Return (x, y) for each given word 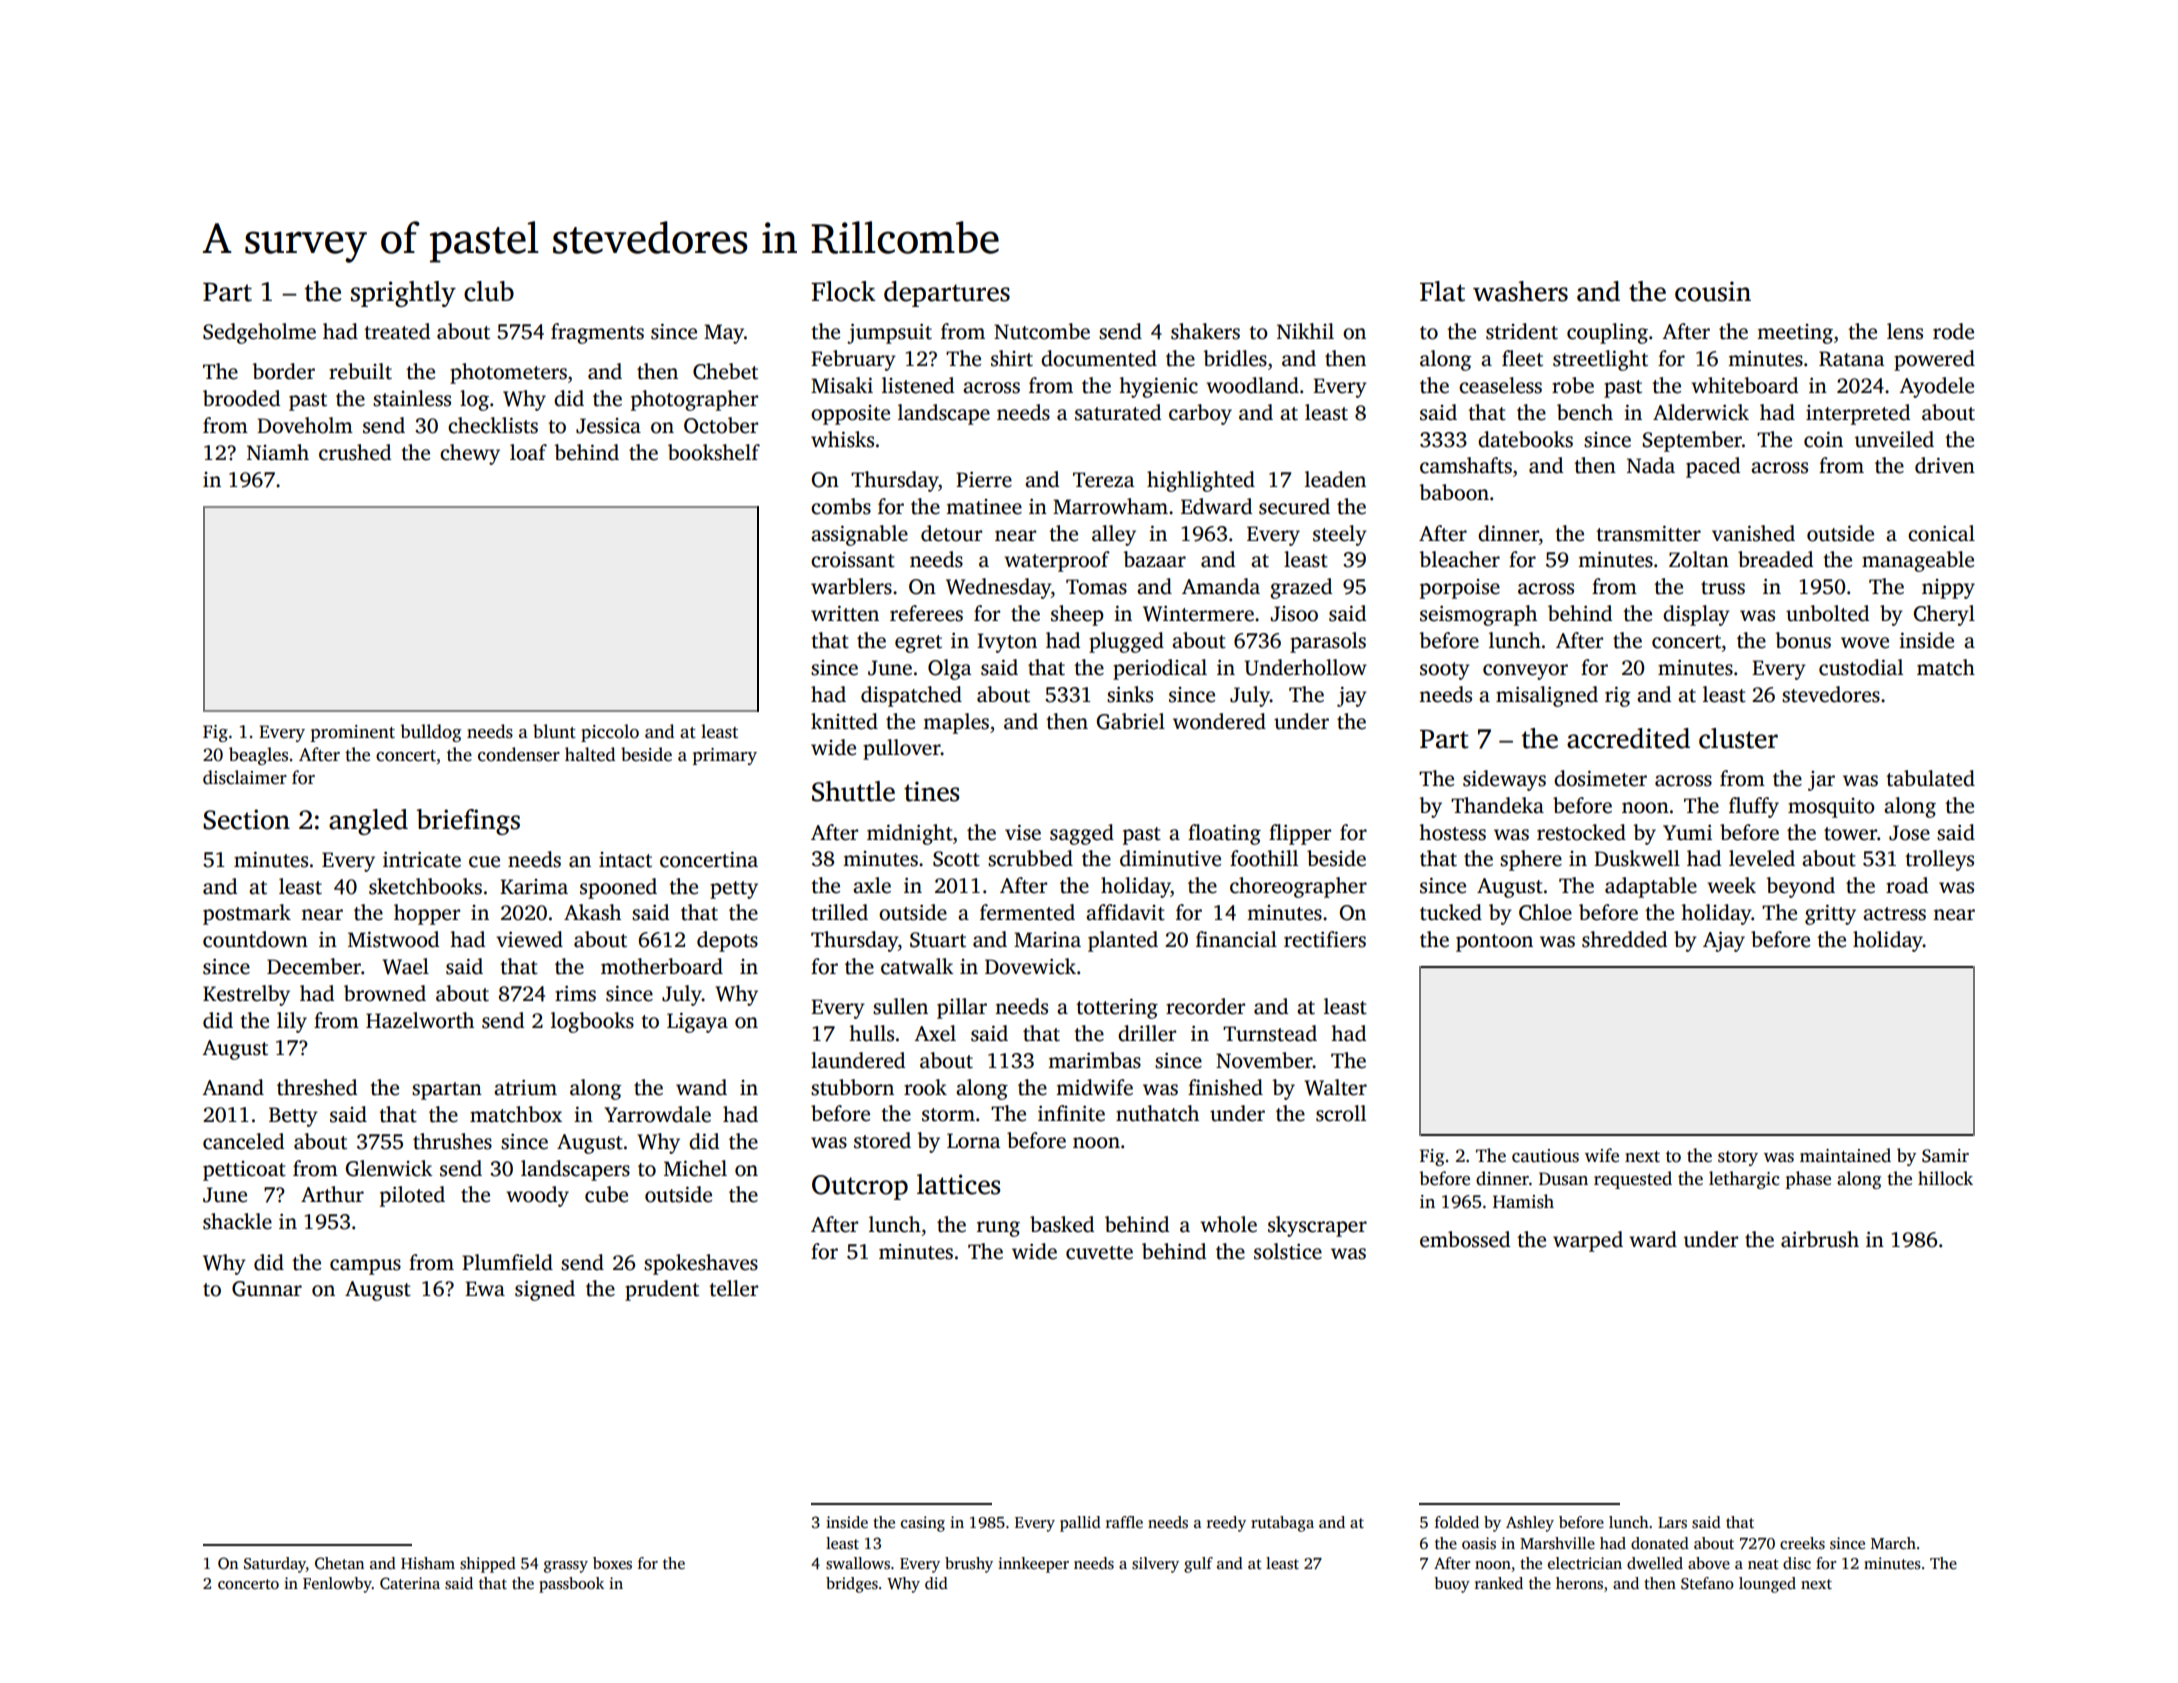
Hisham (428, 1563)
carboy (1200, 414)
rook (925, 1087)
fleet (1522, 358)
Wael (405, 966)
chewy (470, 454)
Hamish (1523, 1201)
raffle (1124, 1522)
